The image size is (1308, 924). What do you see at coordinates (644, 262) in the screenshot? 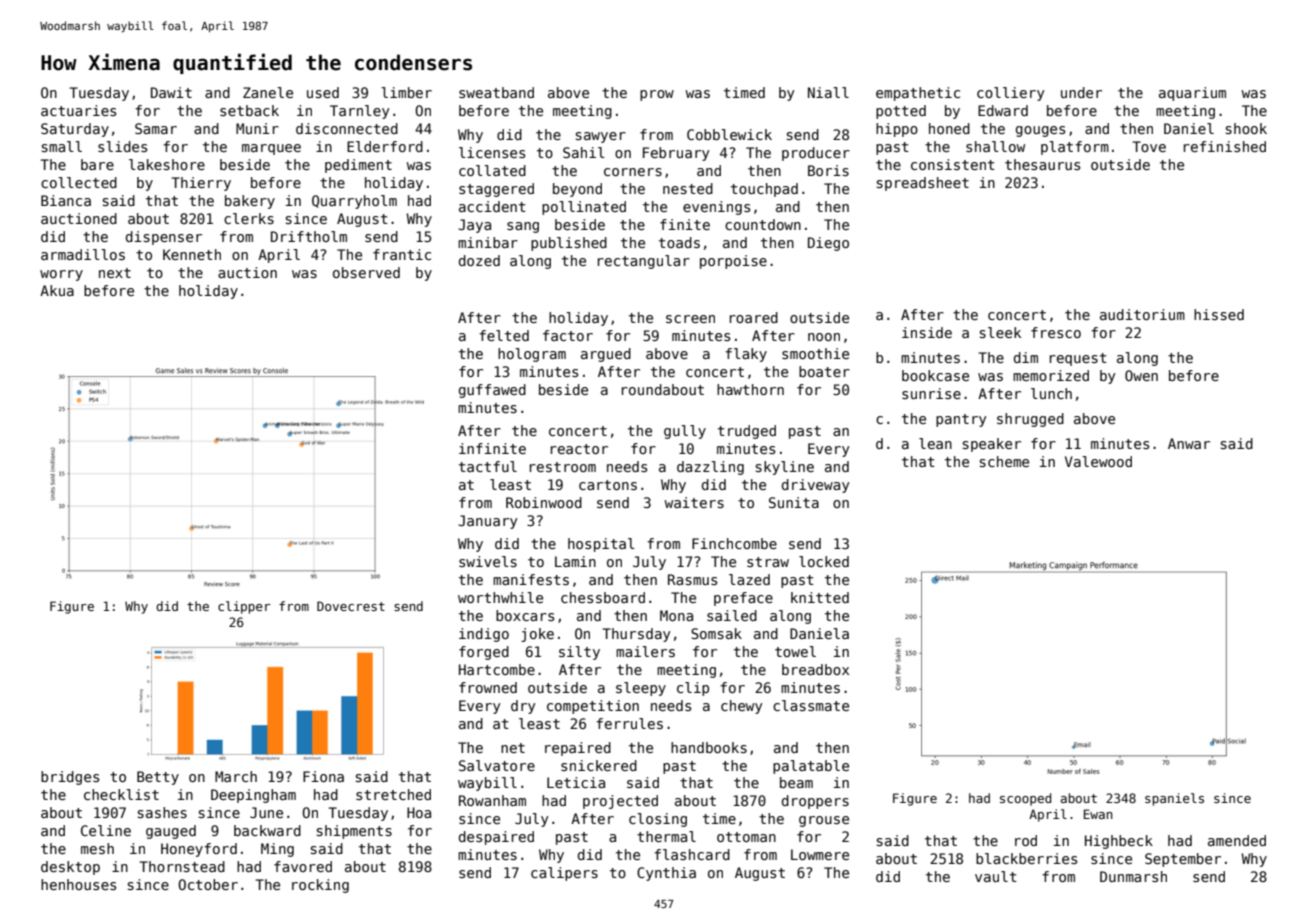
I see `rectangular` at bounding box center [644, 262].
